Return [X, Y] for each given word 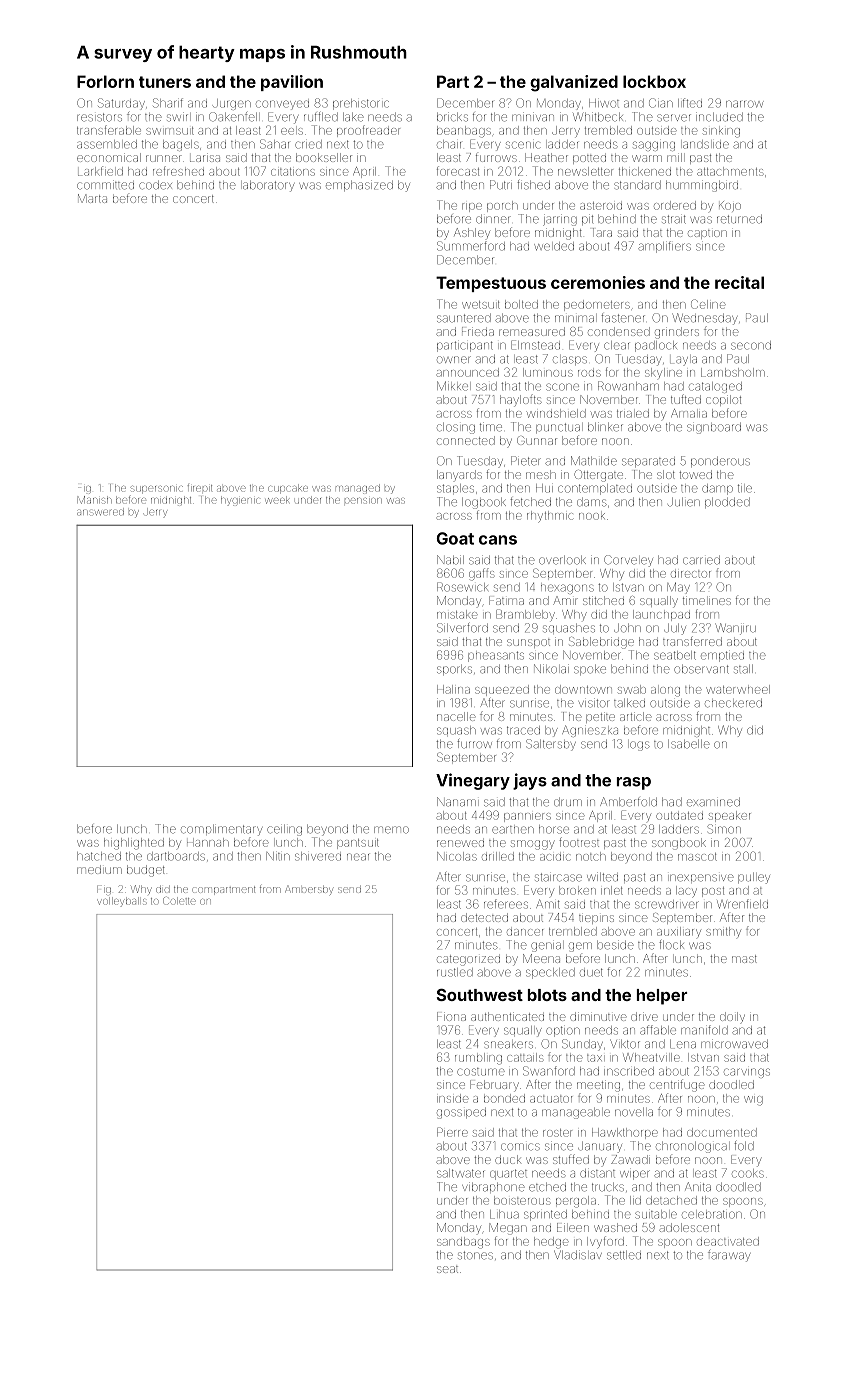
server [674, 118]
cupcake [288, 488]
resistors [99, 117]
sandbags [463, 1243]
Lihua [504, 1214]
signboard [714, 428]
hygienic [240, 501]
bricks [452, 117]
